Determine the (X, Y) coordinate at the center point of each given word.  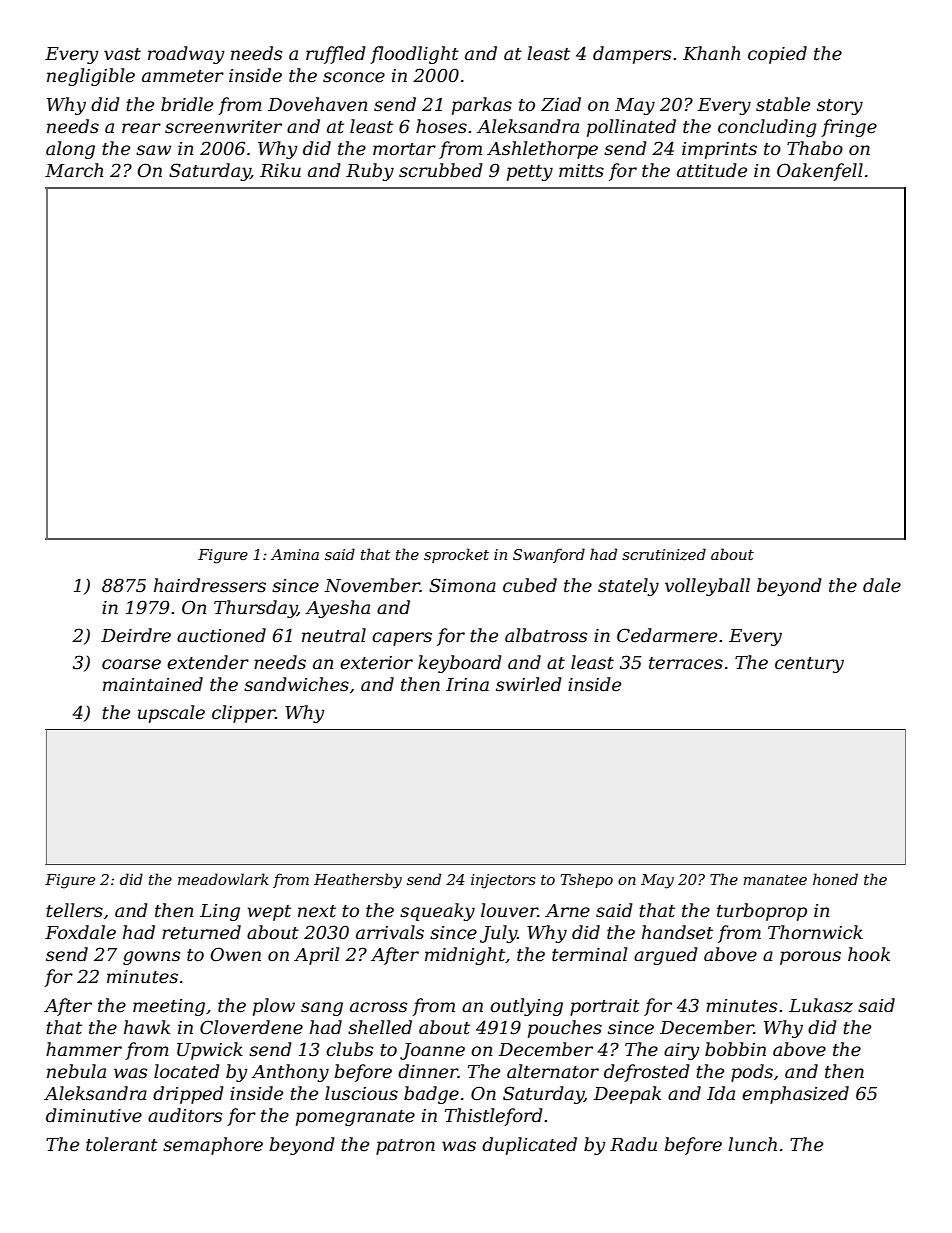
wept (269, 913)
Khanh (711, 53)
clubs (349, 1049)
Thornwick (815, 932)
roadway (186, 55)
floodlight (414, 55)
